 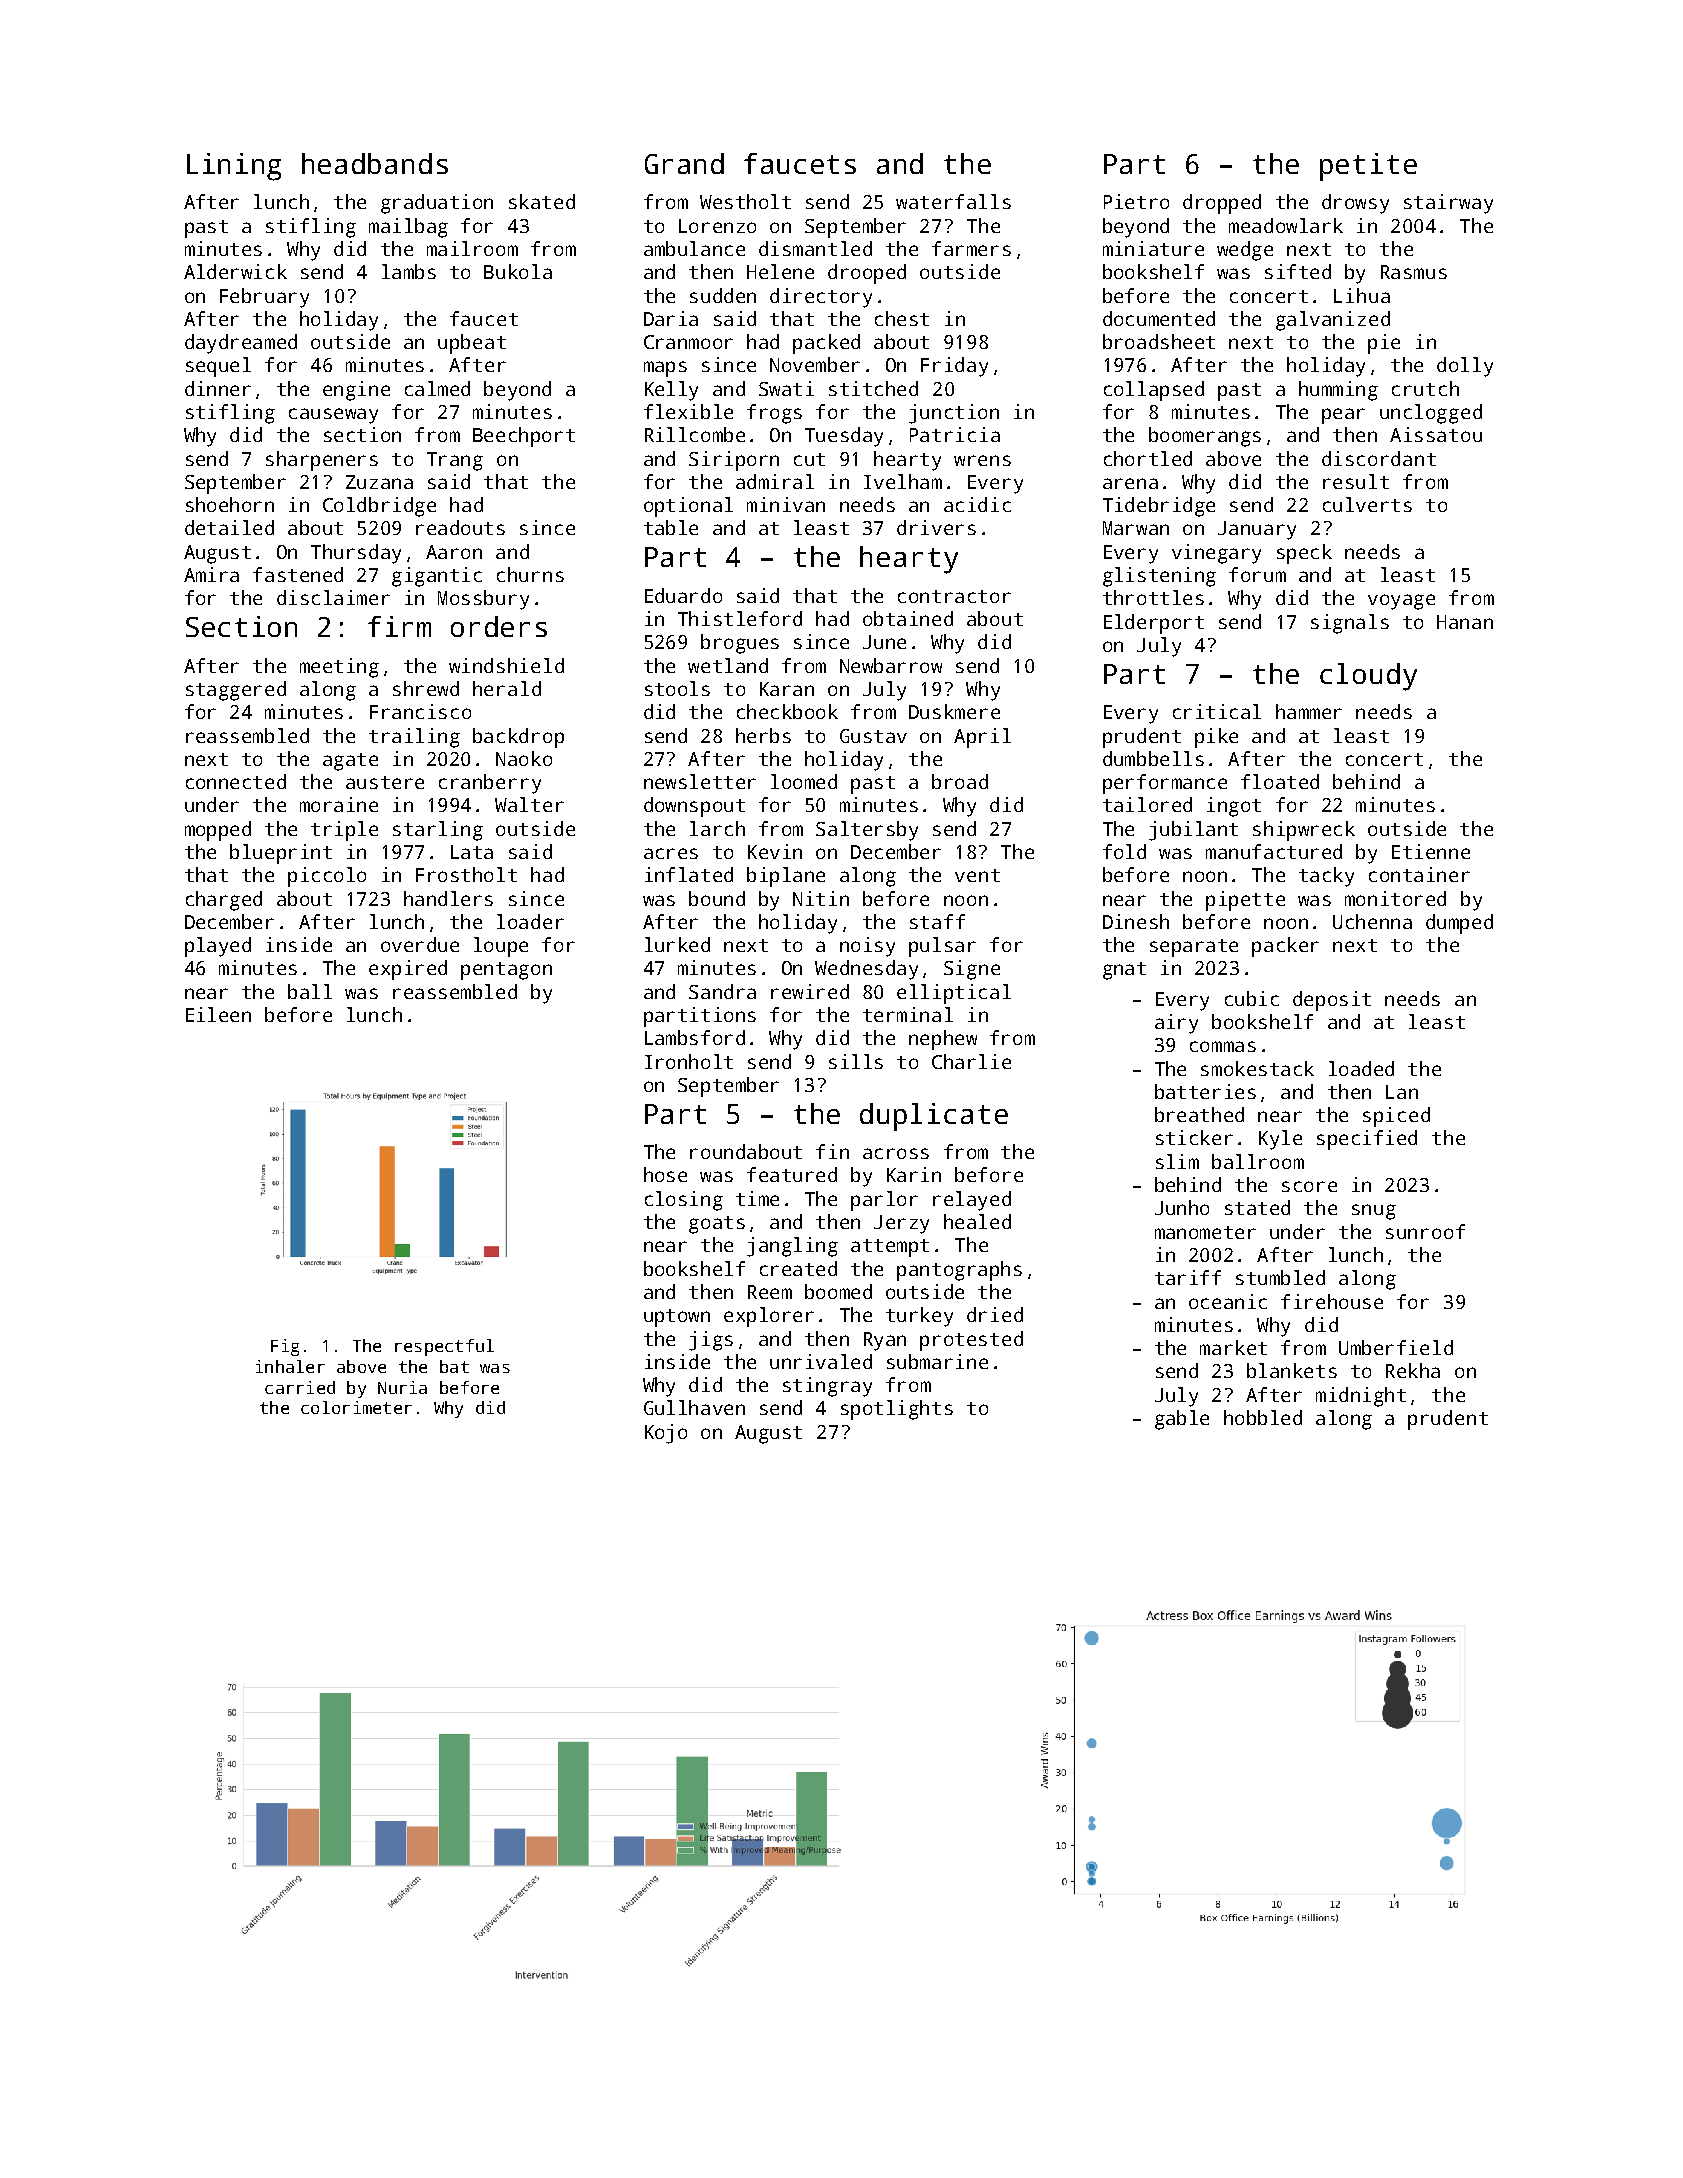 What do you see at coordinates (1257, 574) in the page?
I see `forum` at bounding box center [1257, 574].
